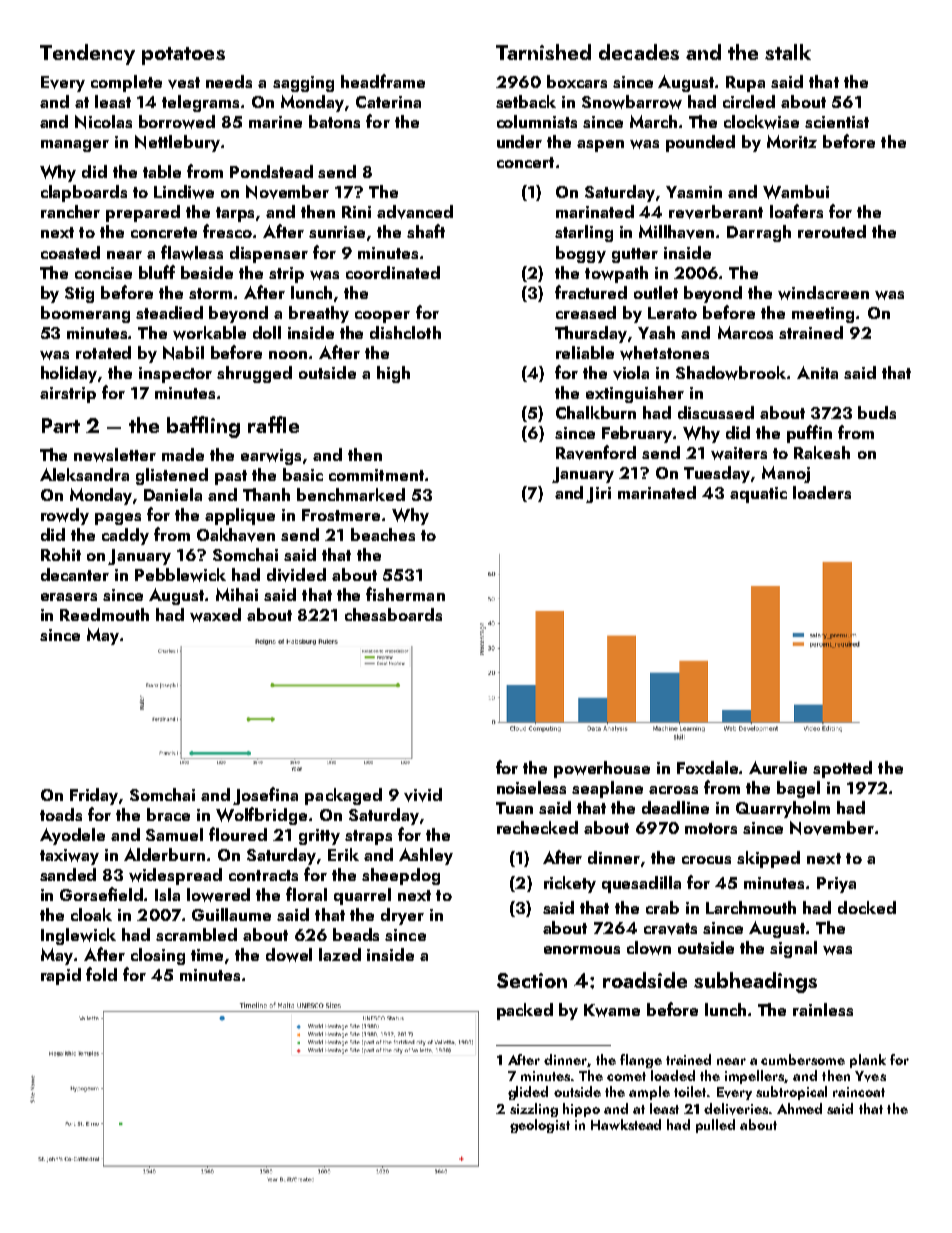 Image resolution: width=952 pixels, height=1233 pixels. Describe the element at coordinates (543, 52) in the image. I see `Tarnished` at that location.
